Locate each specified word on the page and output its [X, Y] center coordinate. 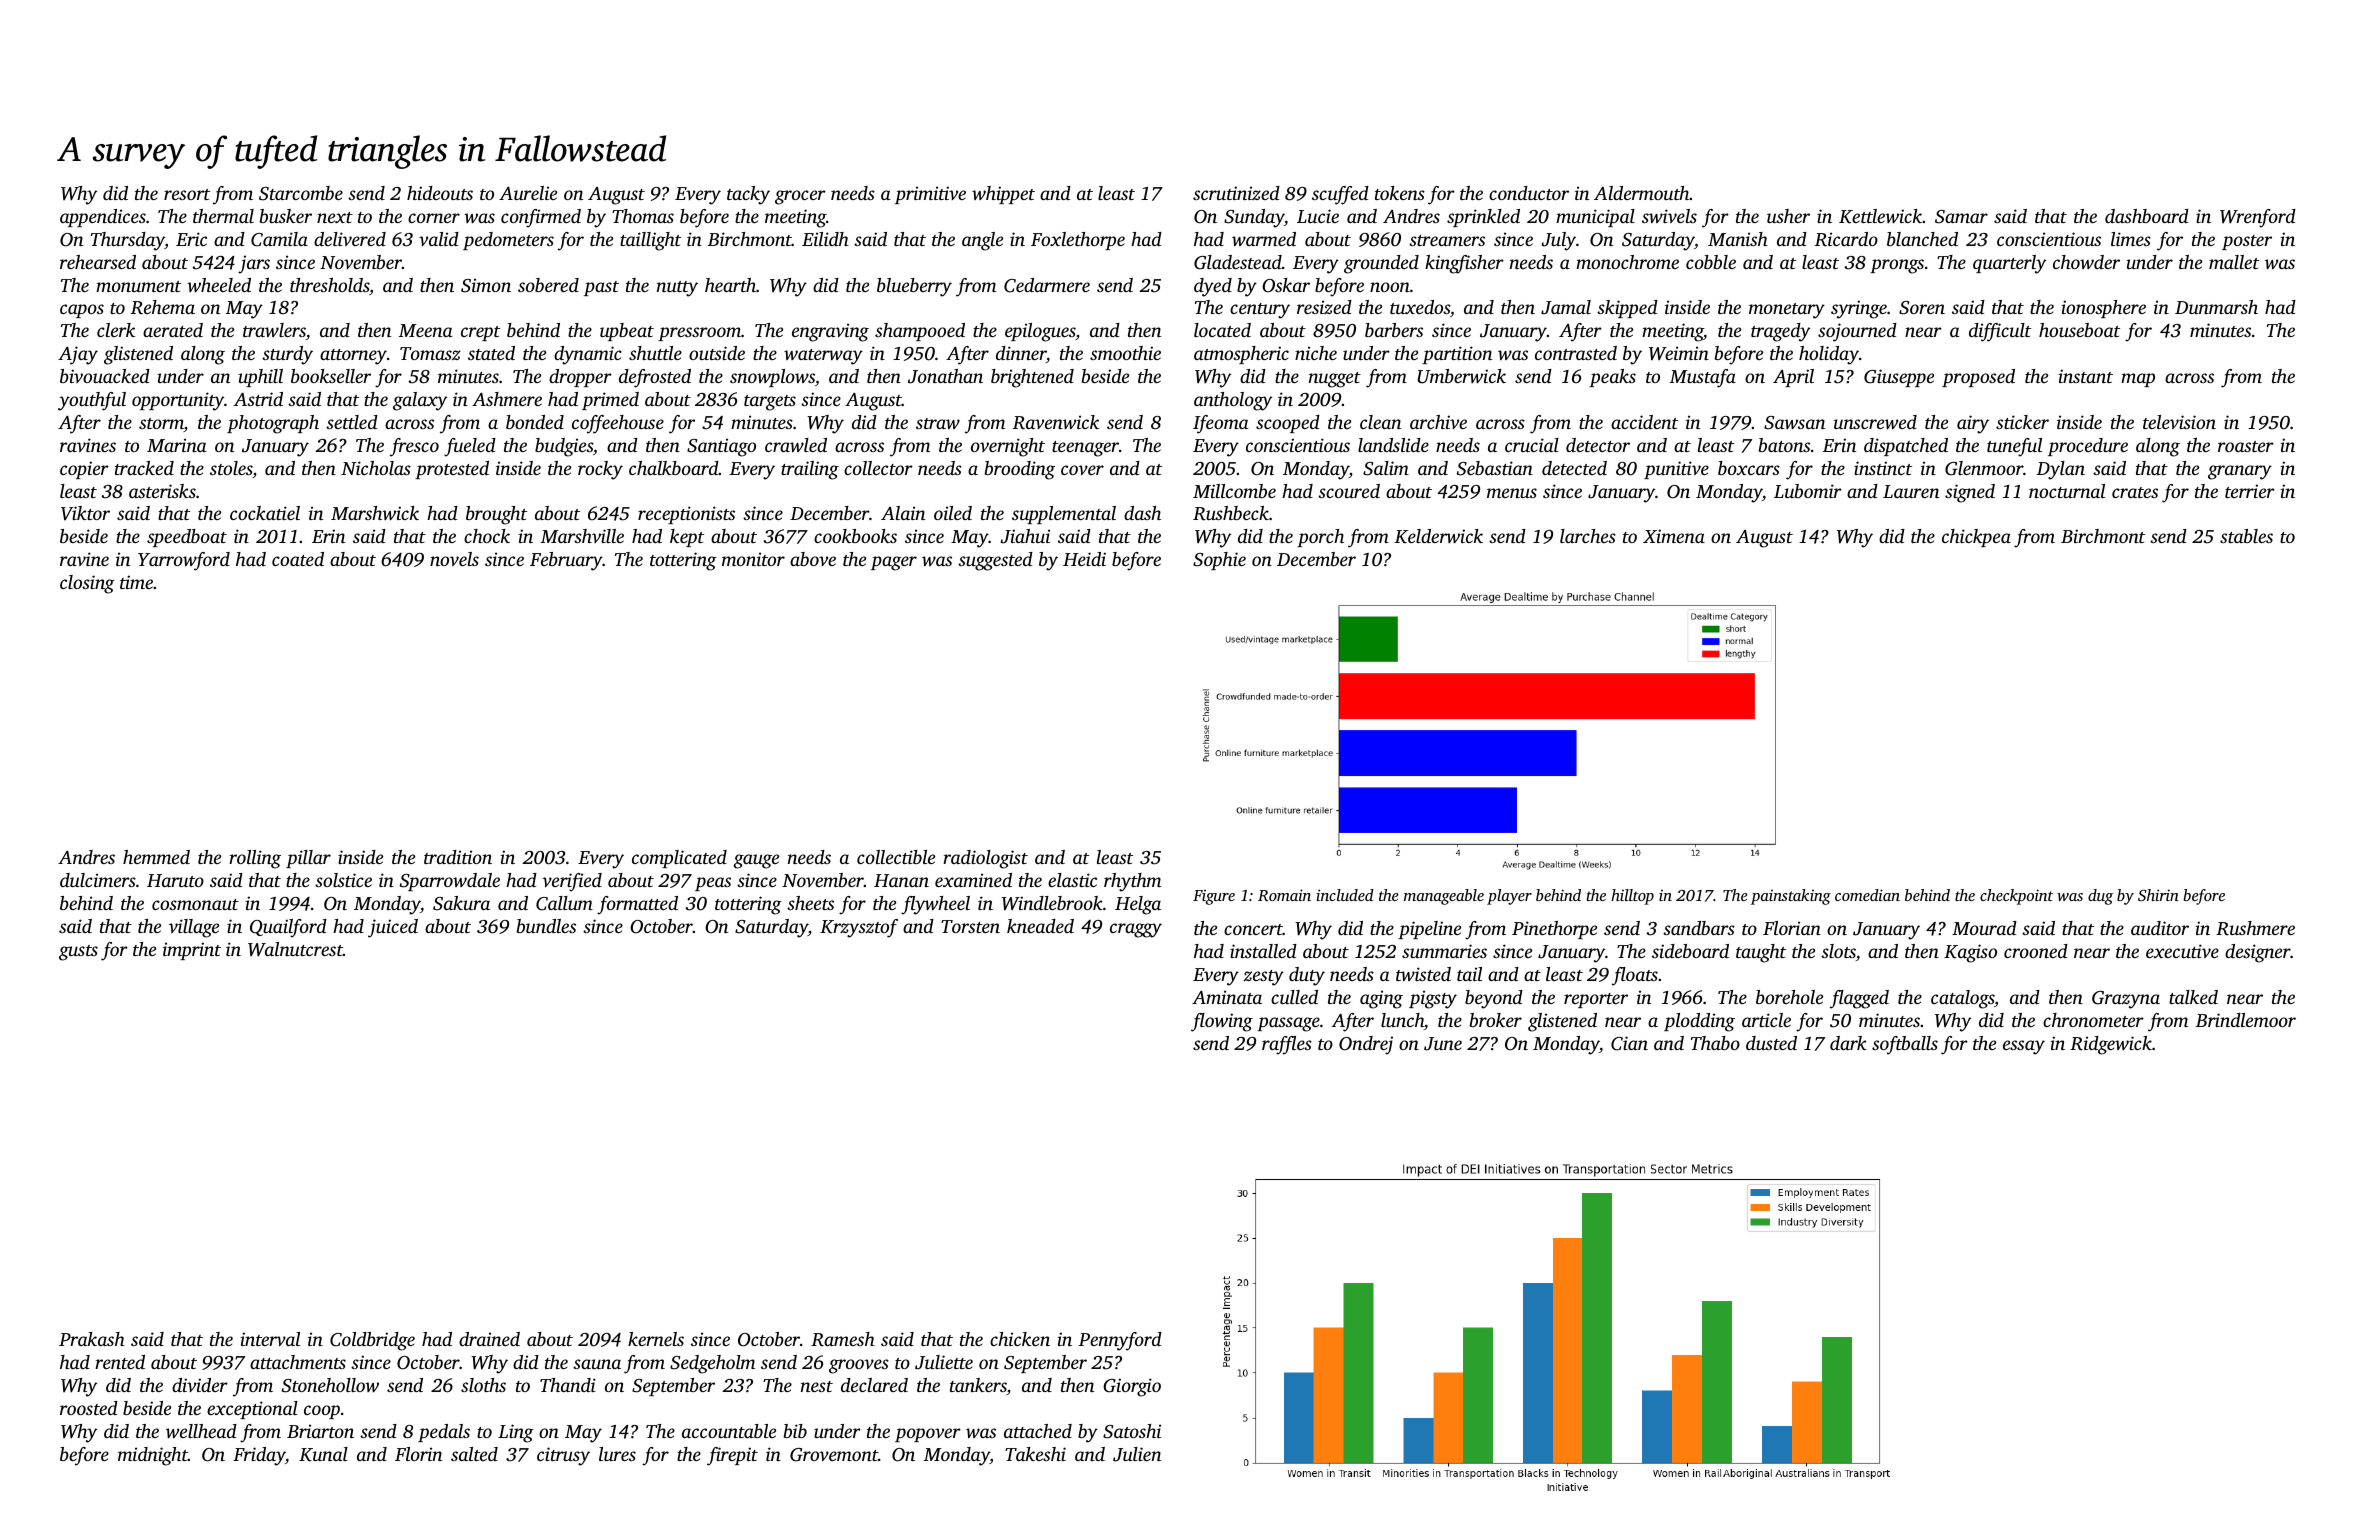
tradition [458, 857]
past [601, 288]
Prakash [92, 1339]
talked [2193, 997]
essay [2024, 1047]
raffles [1287, 1045]
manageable [1444, 897]
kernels [656, 1339]
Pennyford [1120, 1341]
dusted [1771, 1043]
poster [2247, 242]
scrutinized [1236, 193]
